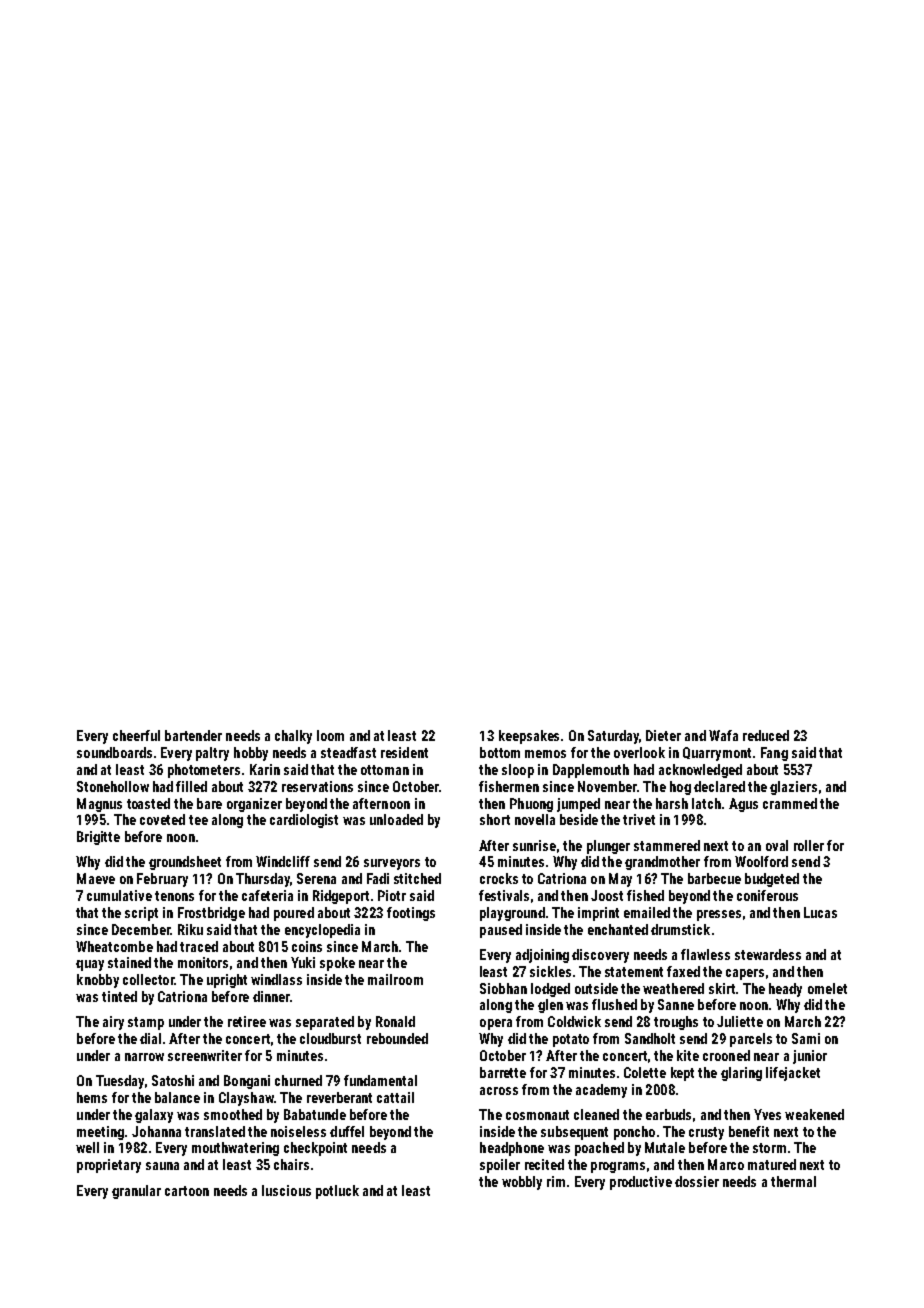 This screenshot has width=924, height=1308. What do you see at coordinates (503, 988) in the screenshot?
I see `Siobhan` at bounding box center [503, 988].
